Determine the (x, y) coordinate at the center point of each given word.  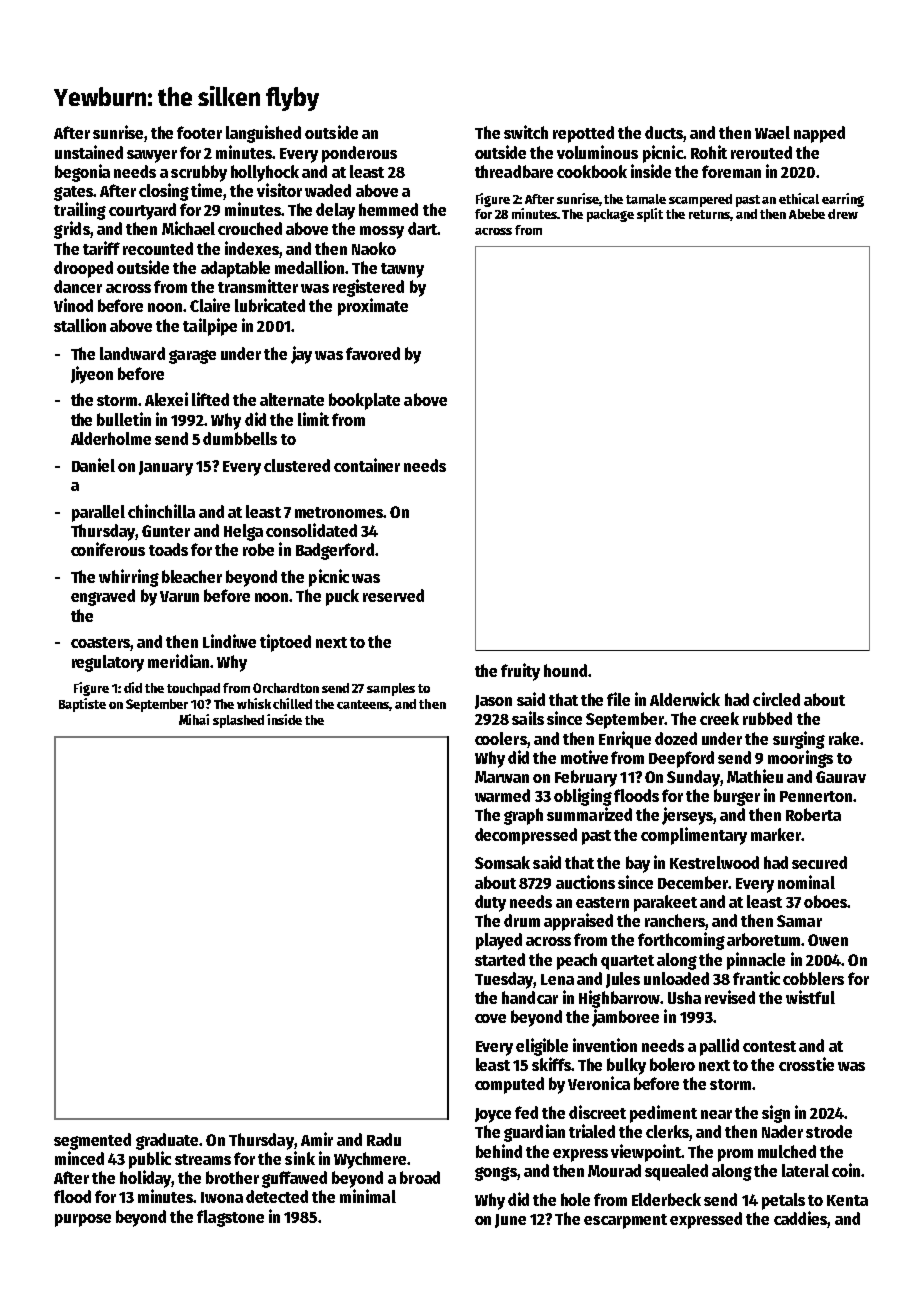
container (367, 465)
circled (776, 699)
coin (846, 1170)
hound (565, 670)
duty (490, 903)
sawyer (152, 156)
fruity (520, 672)
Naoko (374, 248)
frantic (756, 978)
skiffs (551, 1064)
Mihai (194, 719)
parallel (98, 513)
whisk (254, 703)
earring (843, 200)
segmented (92, 1141)
